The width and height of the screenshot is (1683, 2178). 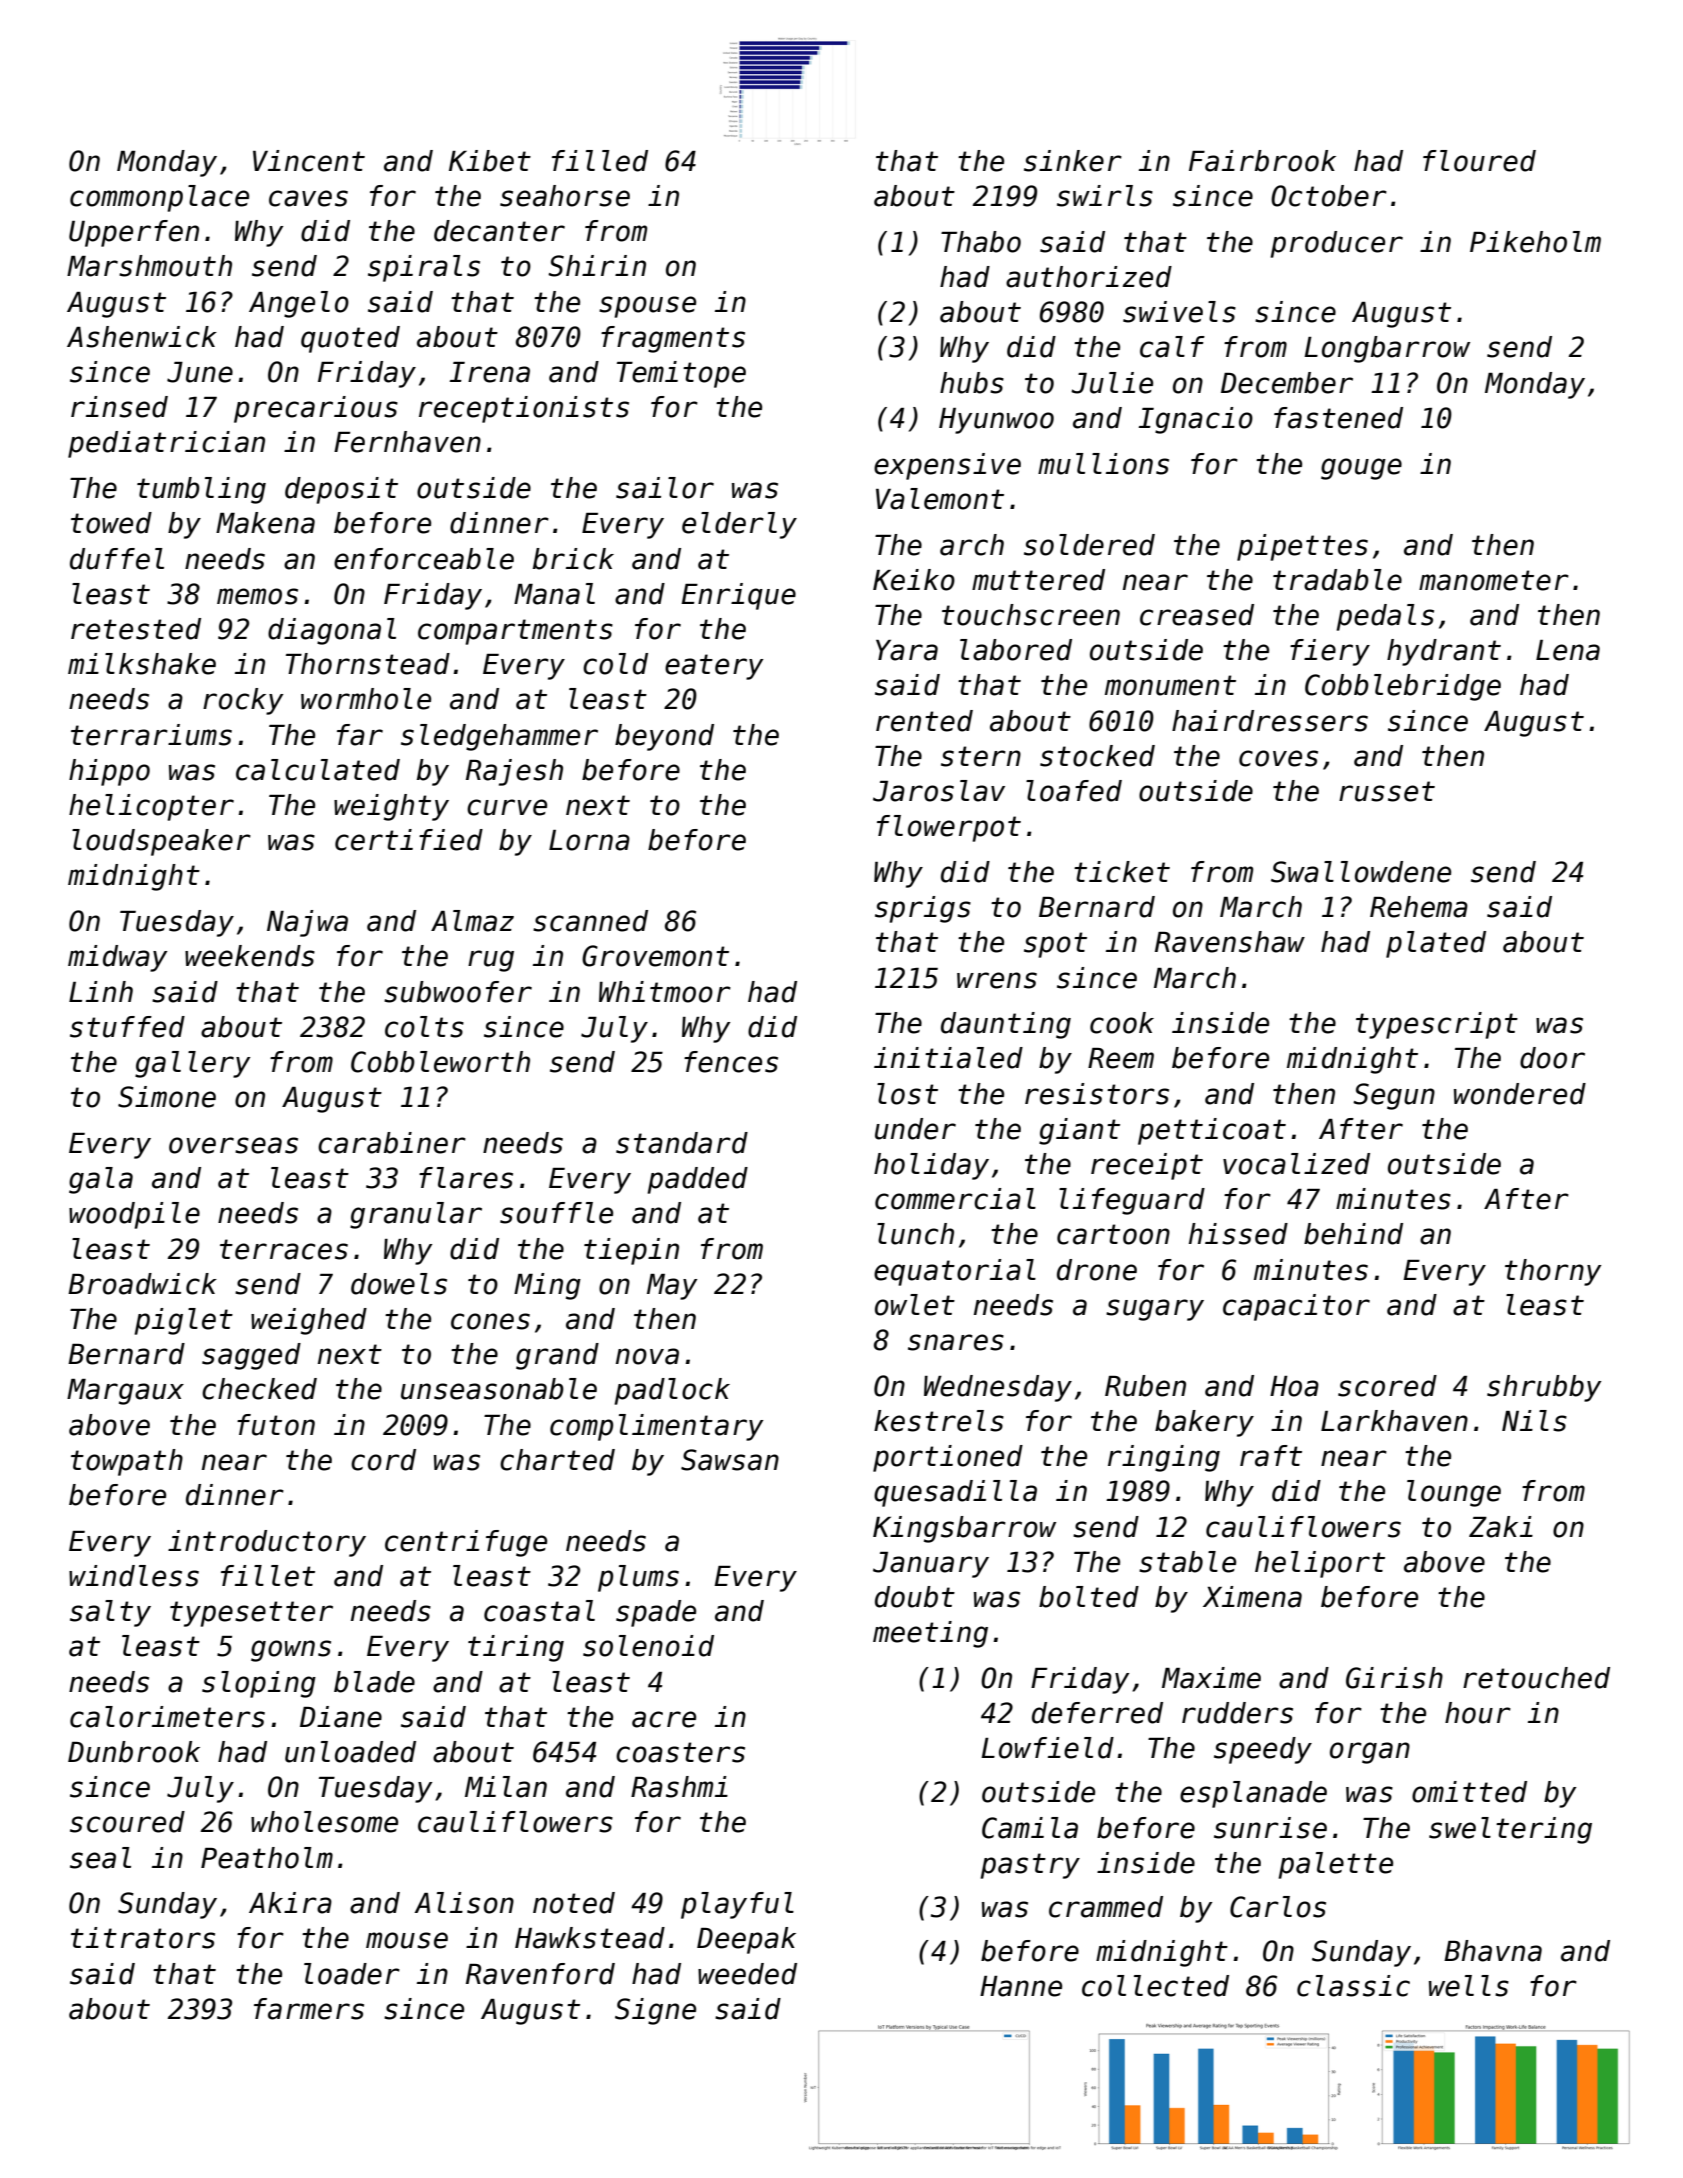 I want to click on Alison, so click(x=464, y=1903).
